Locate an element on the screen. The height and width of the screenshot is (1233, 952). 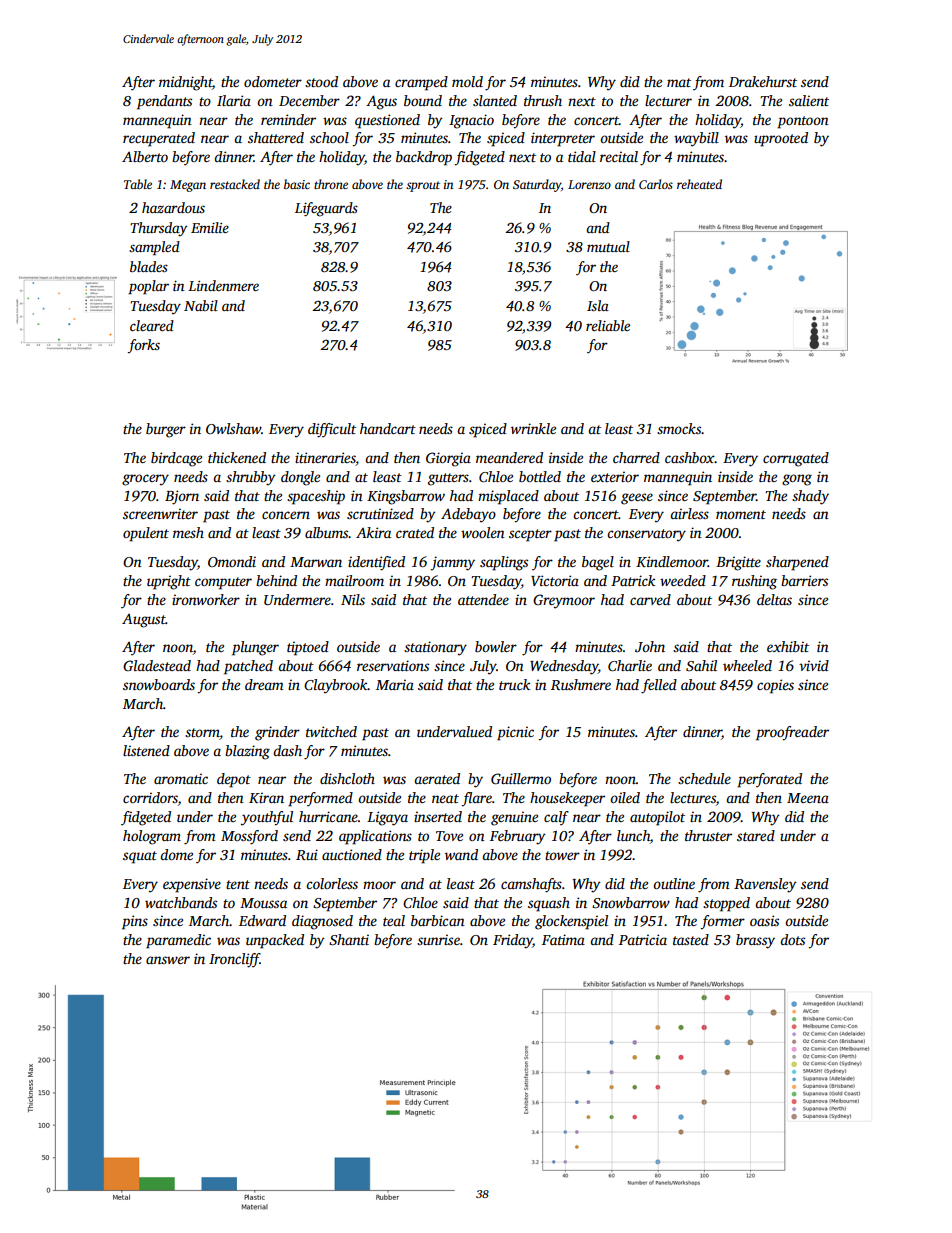
midnight is located at coordinates (185, 83).
